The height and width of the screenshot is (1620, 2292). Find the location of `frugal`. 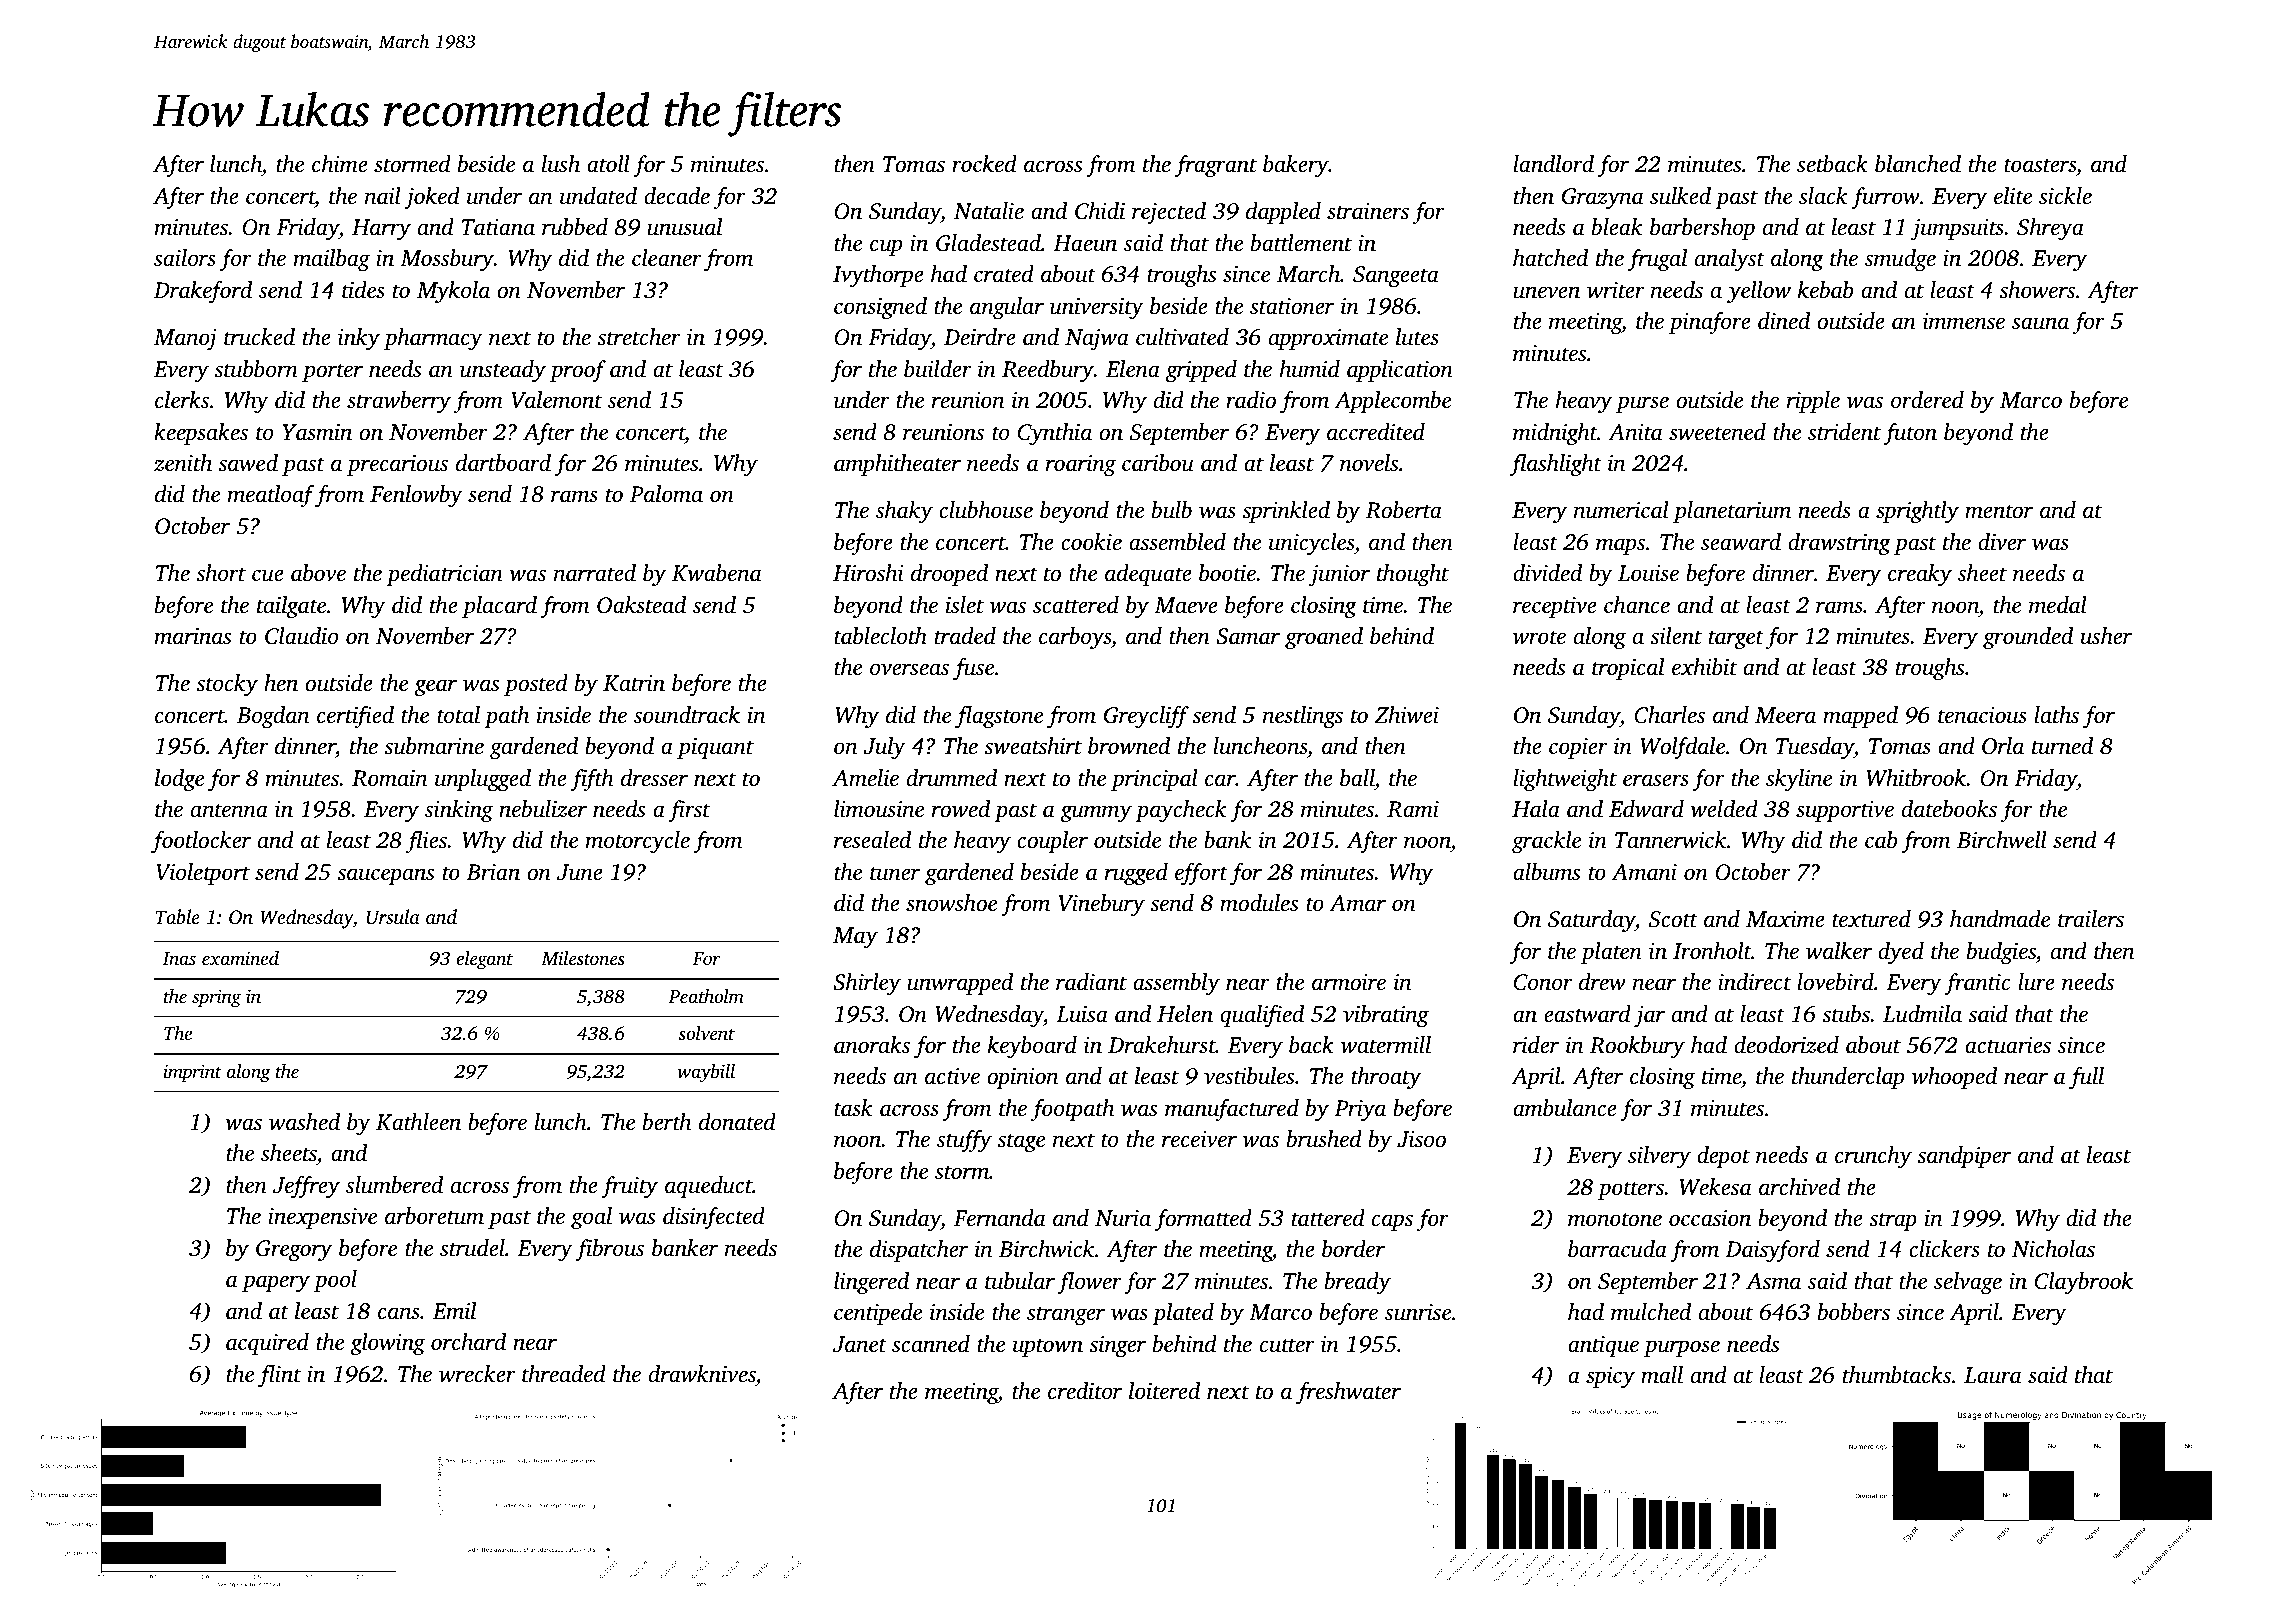

frugal is located at coordinates (1657, 260).
